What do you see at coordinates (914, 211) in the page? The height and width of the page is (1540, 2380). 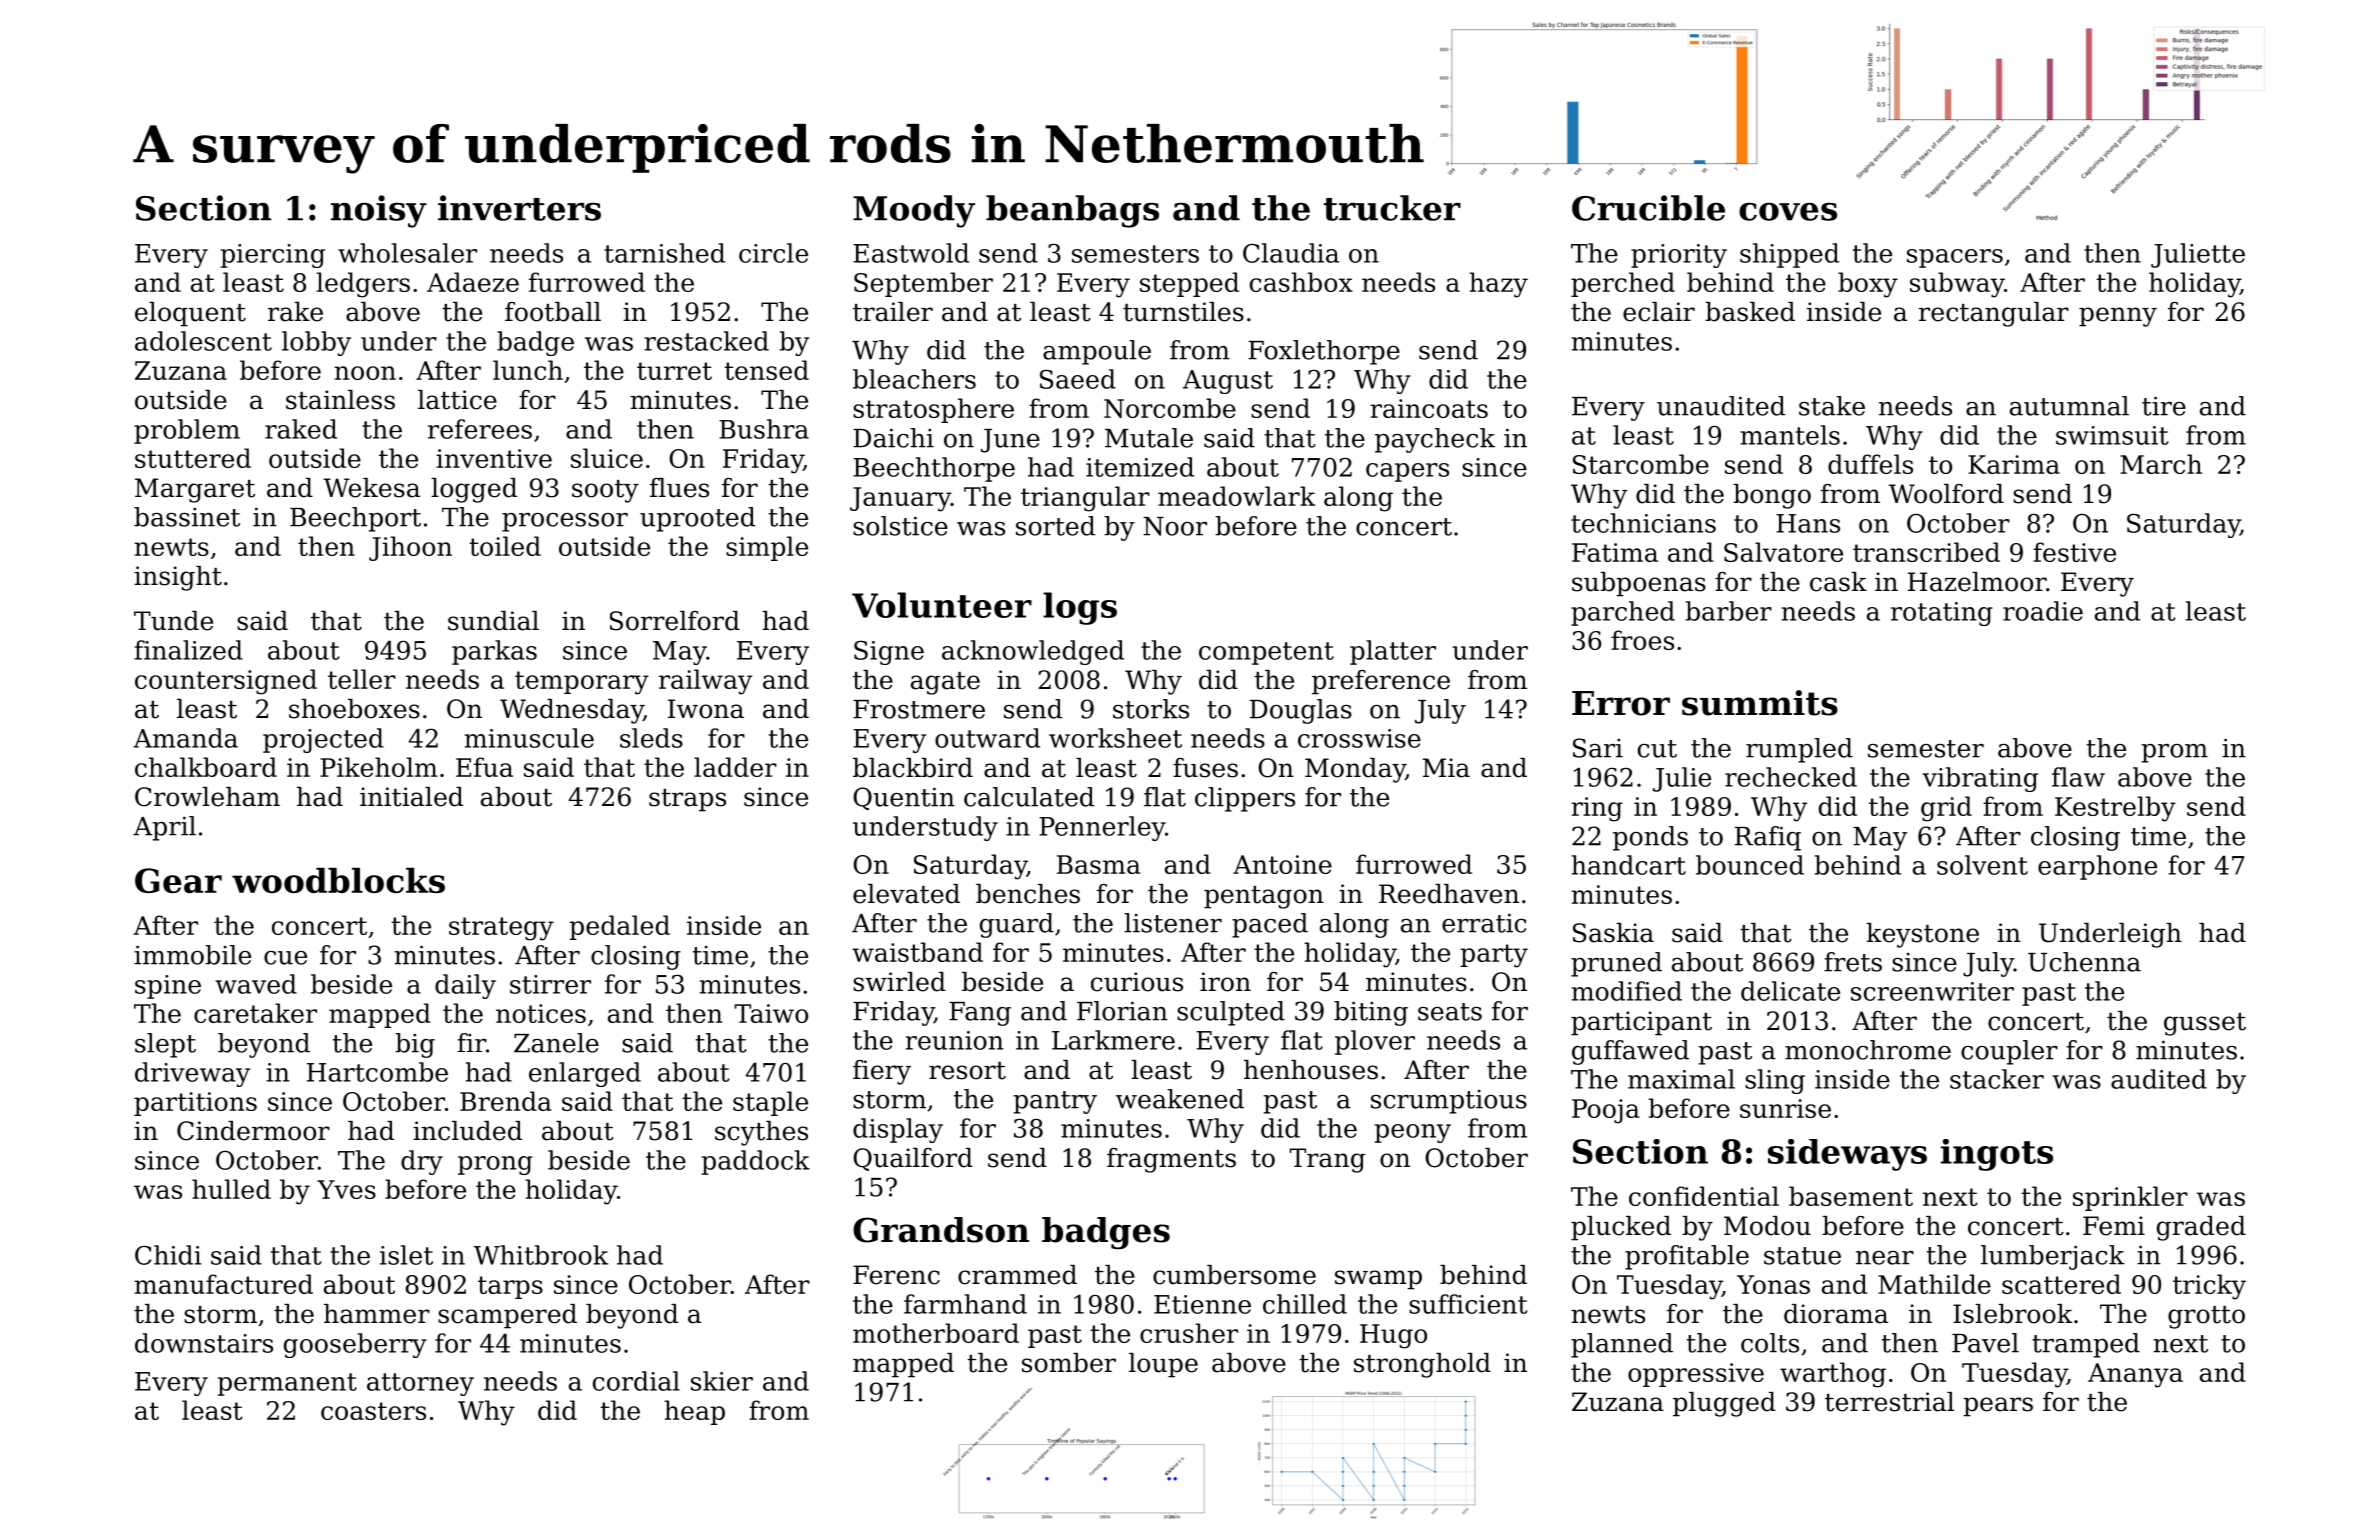 I see `Moody` at bounding box center [914, 211].
